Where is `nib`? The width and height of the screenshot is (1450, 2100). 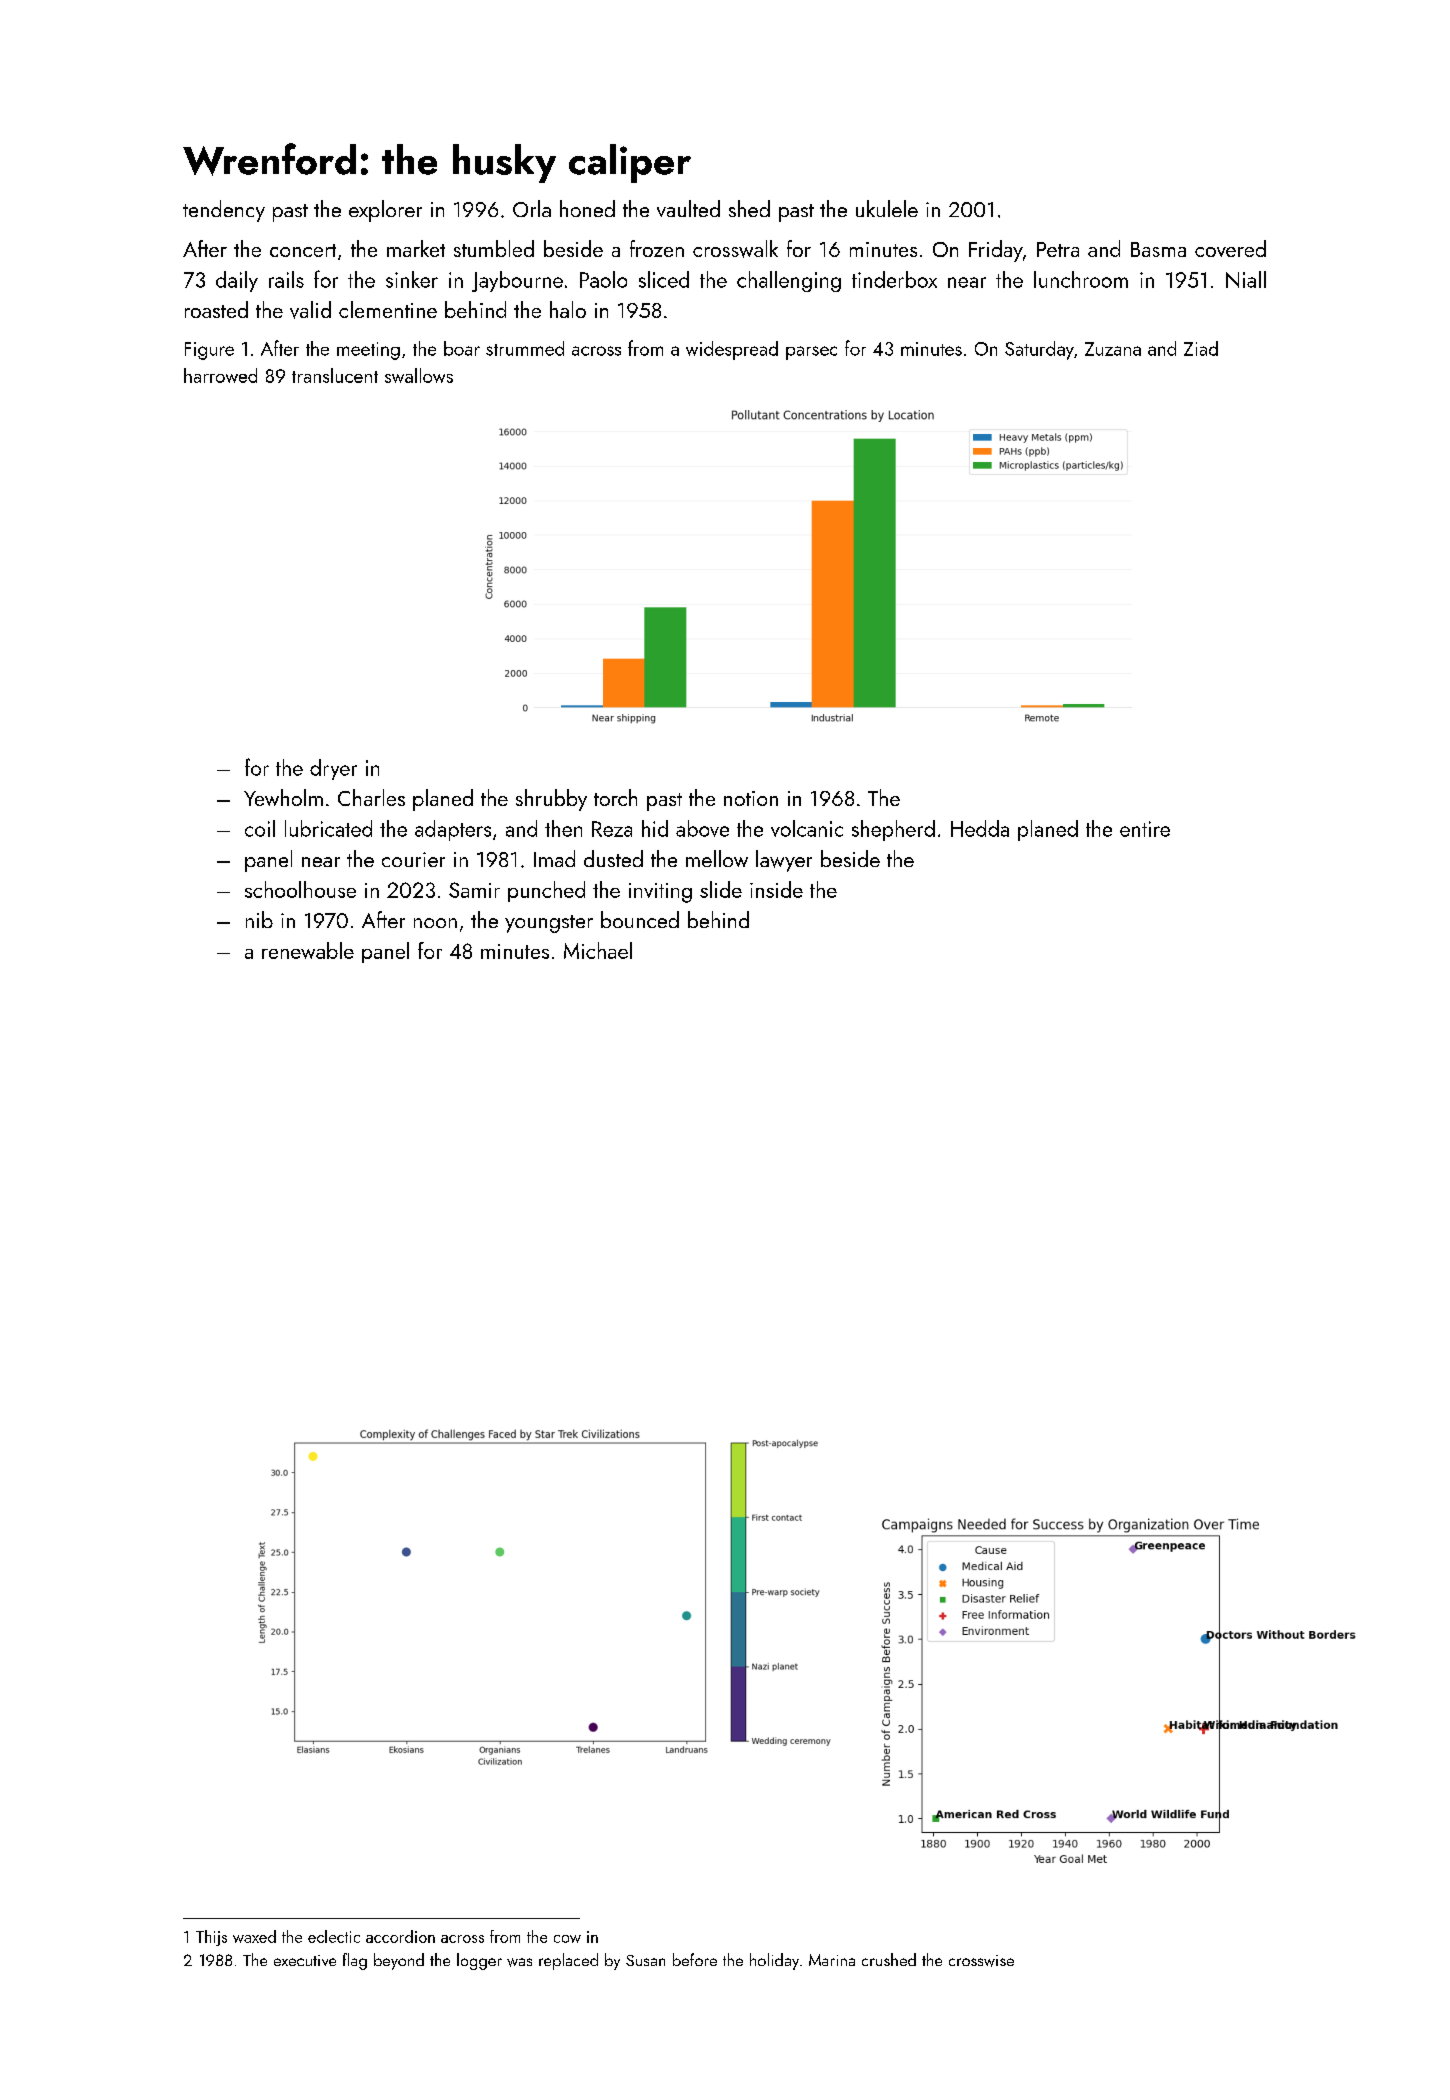
nib is located at coordinates (259, 919).
